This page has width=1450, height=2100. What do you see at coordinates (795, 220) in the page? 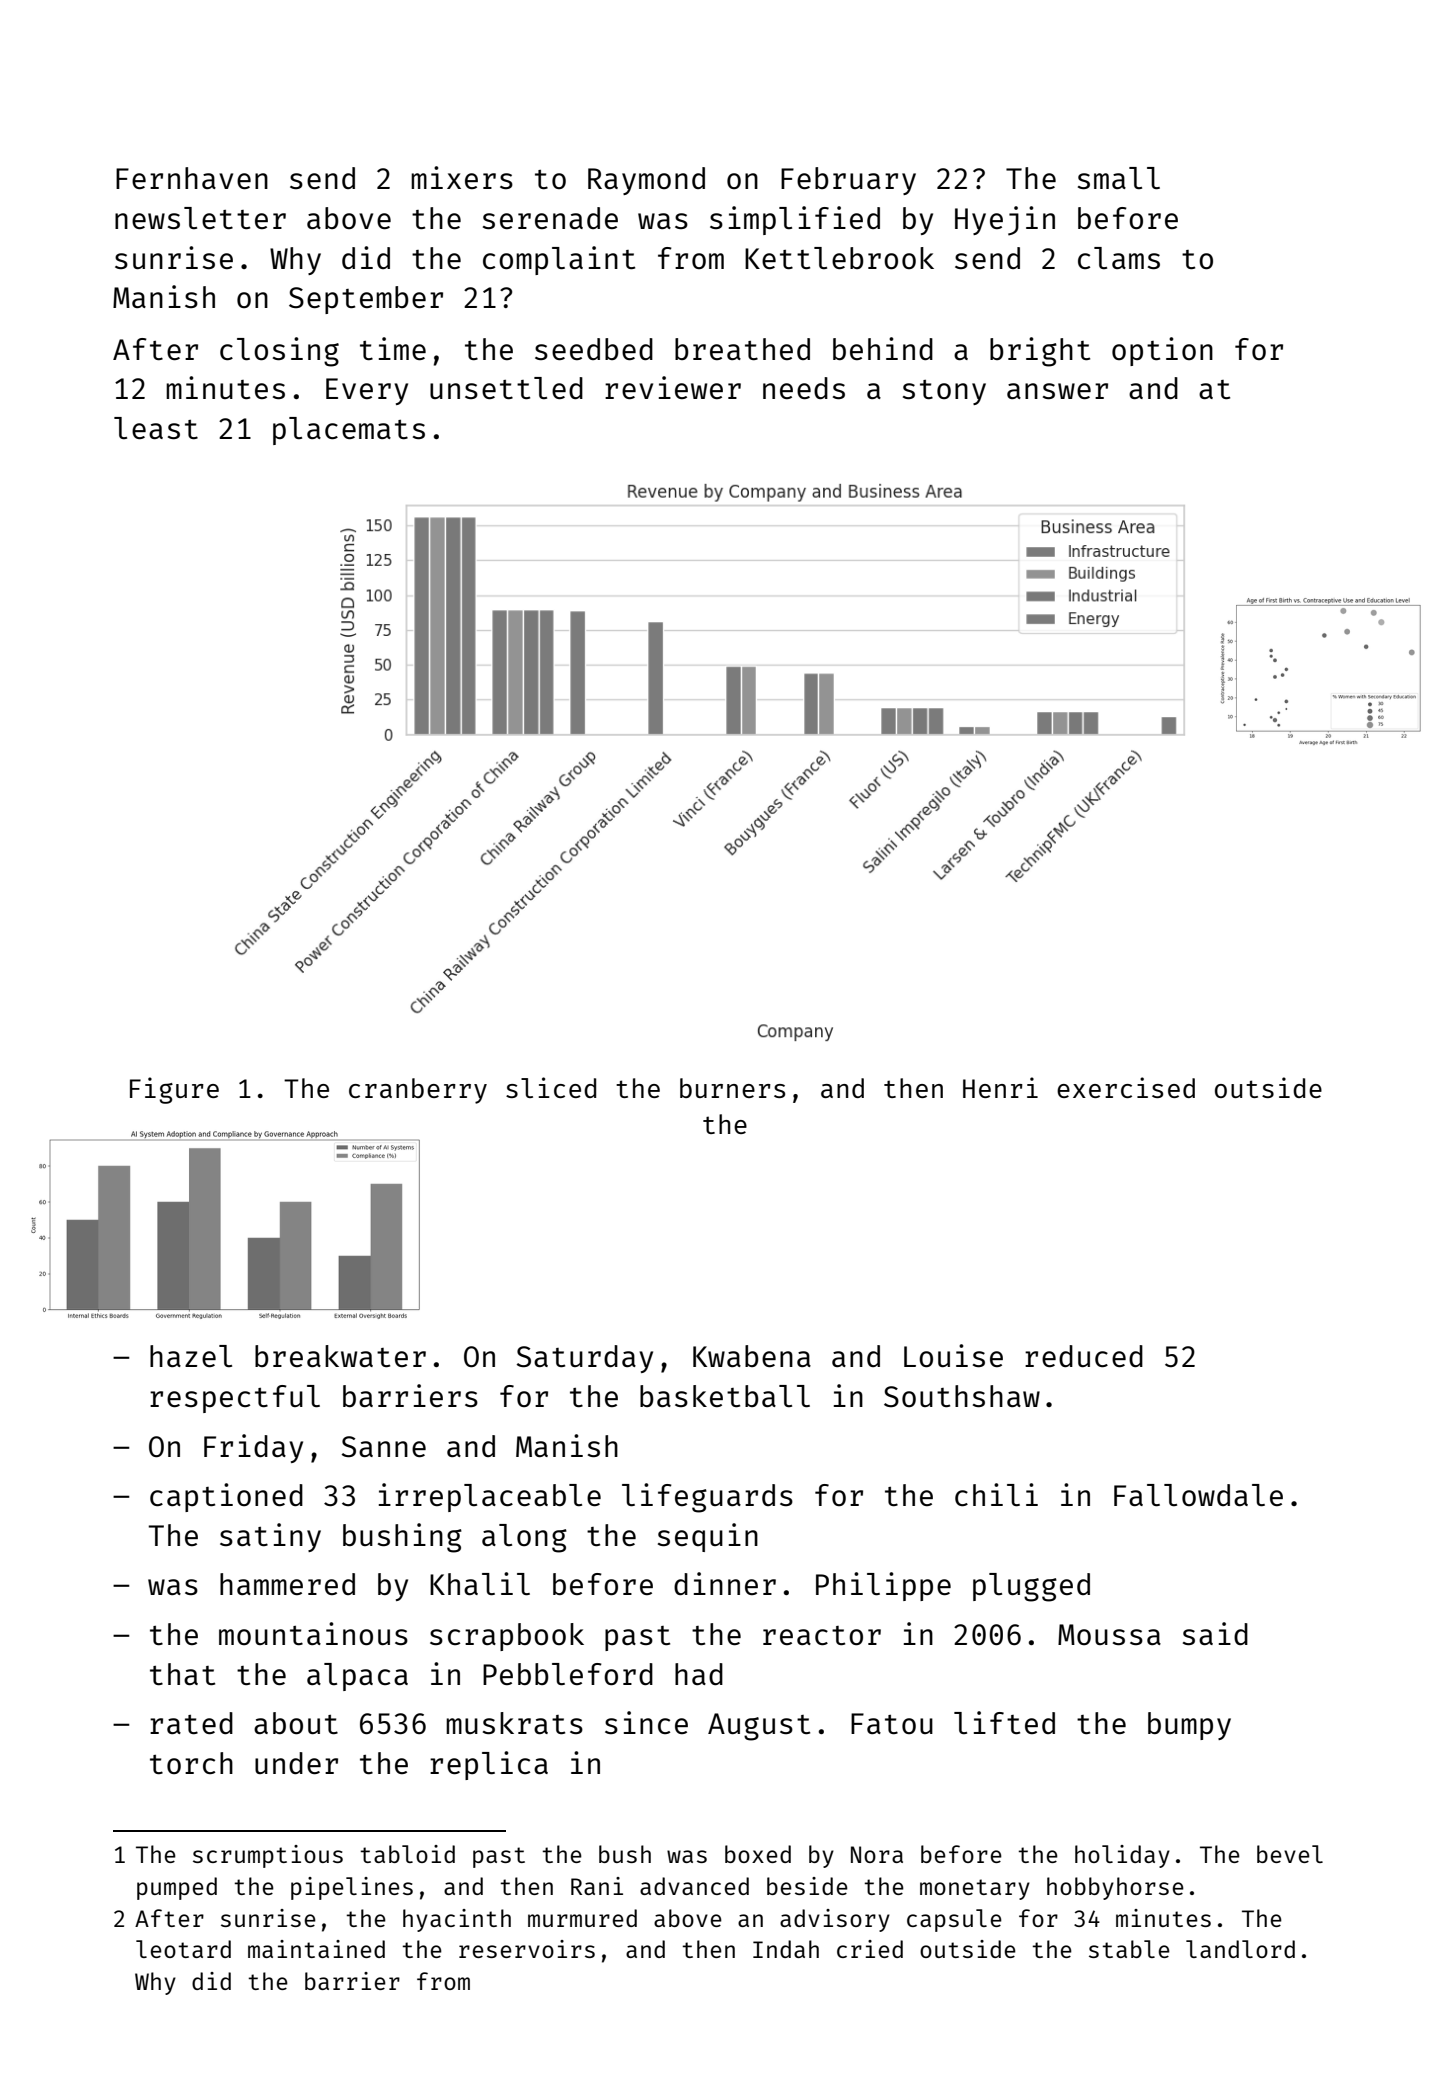
I see `simplified` at bounding box center [795, 220].
